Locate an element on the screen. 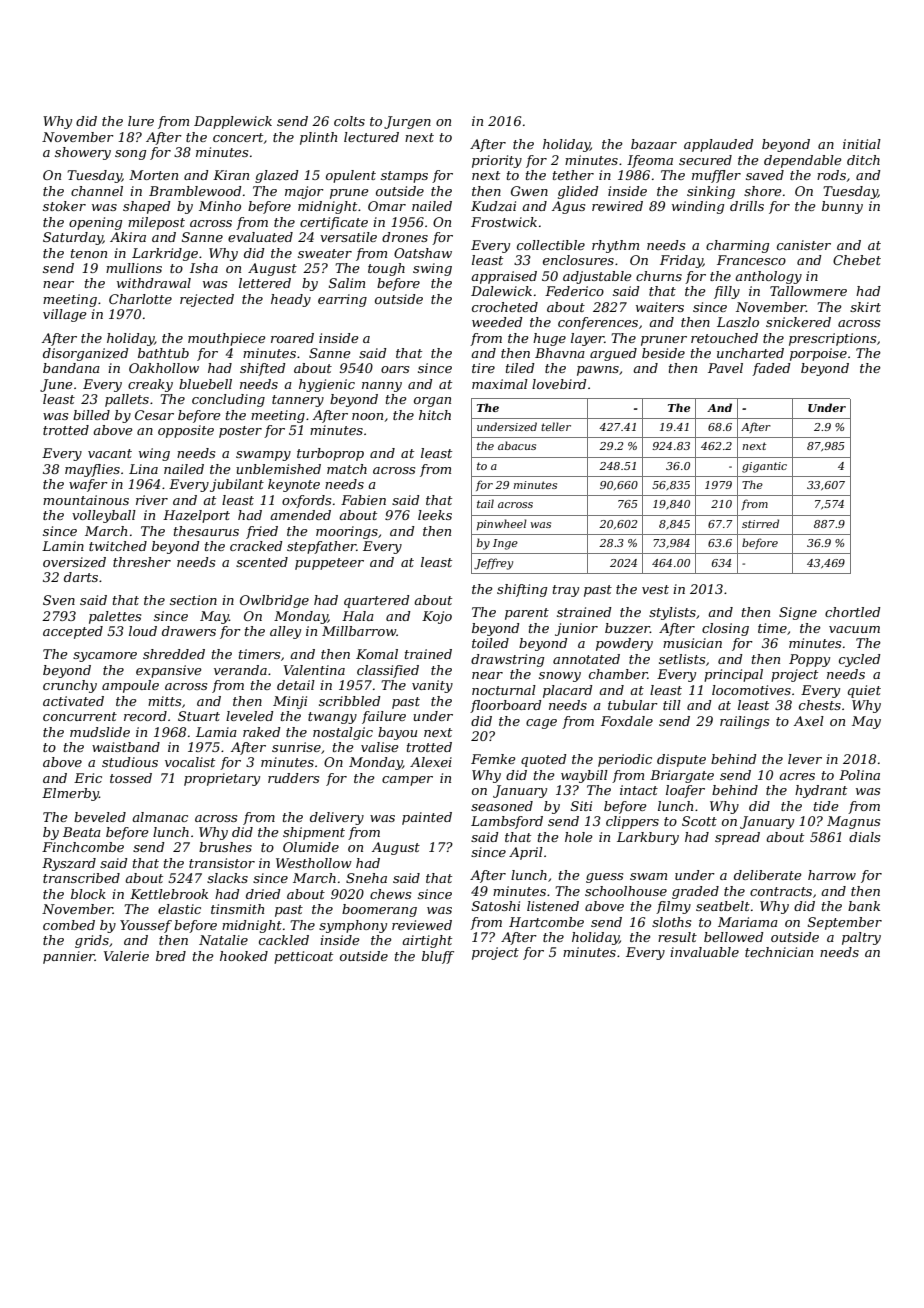  colts is located at coordinates (349, 121).
